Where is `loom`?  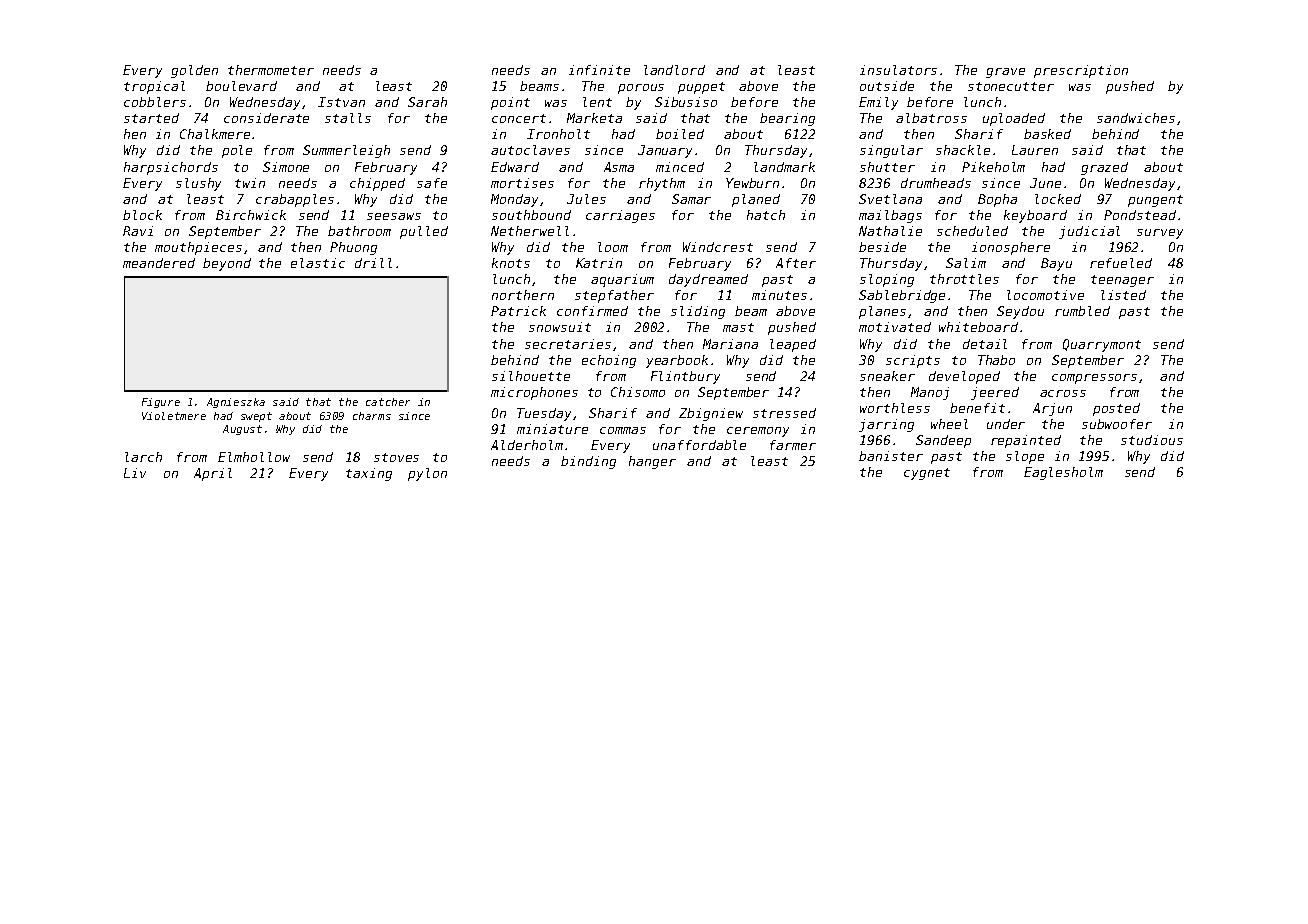 loom is located at coordinates (613, 247).
